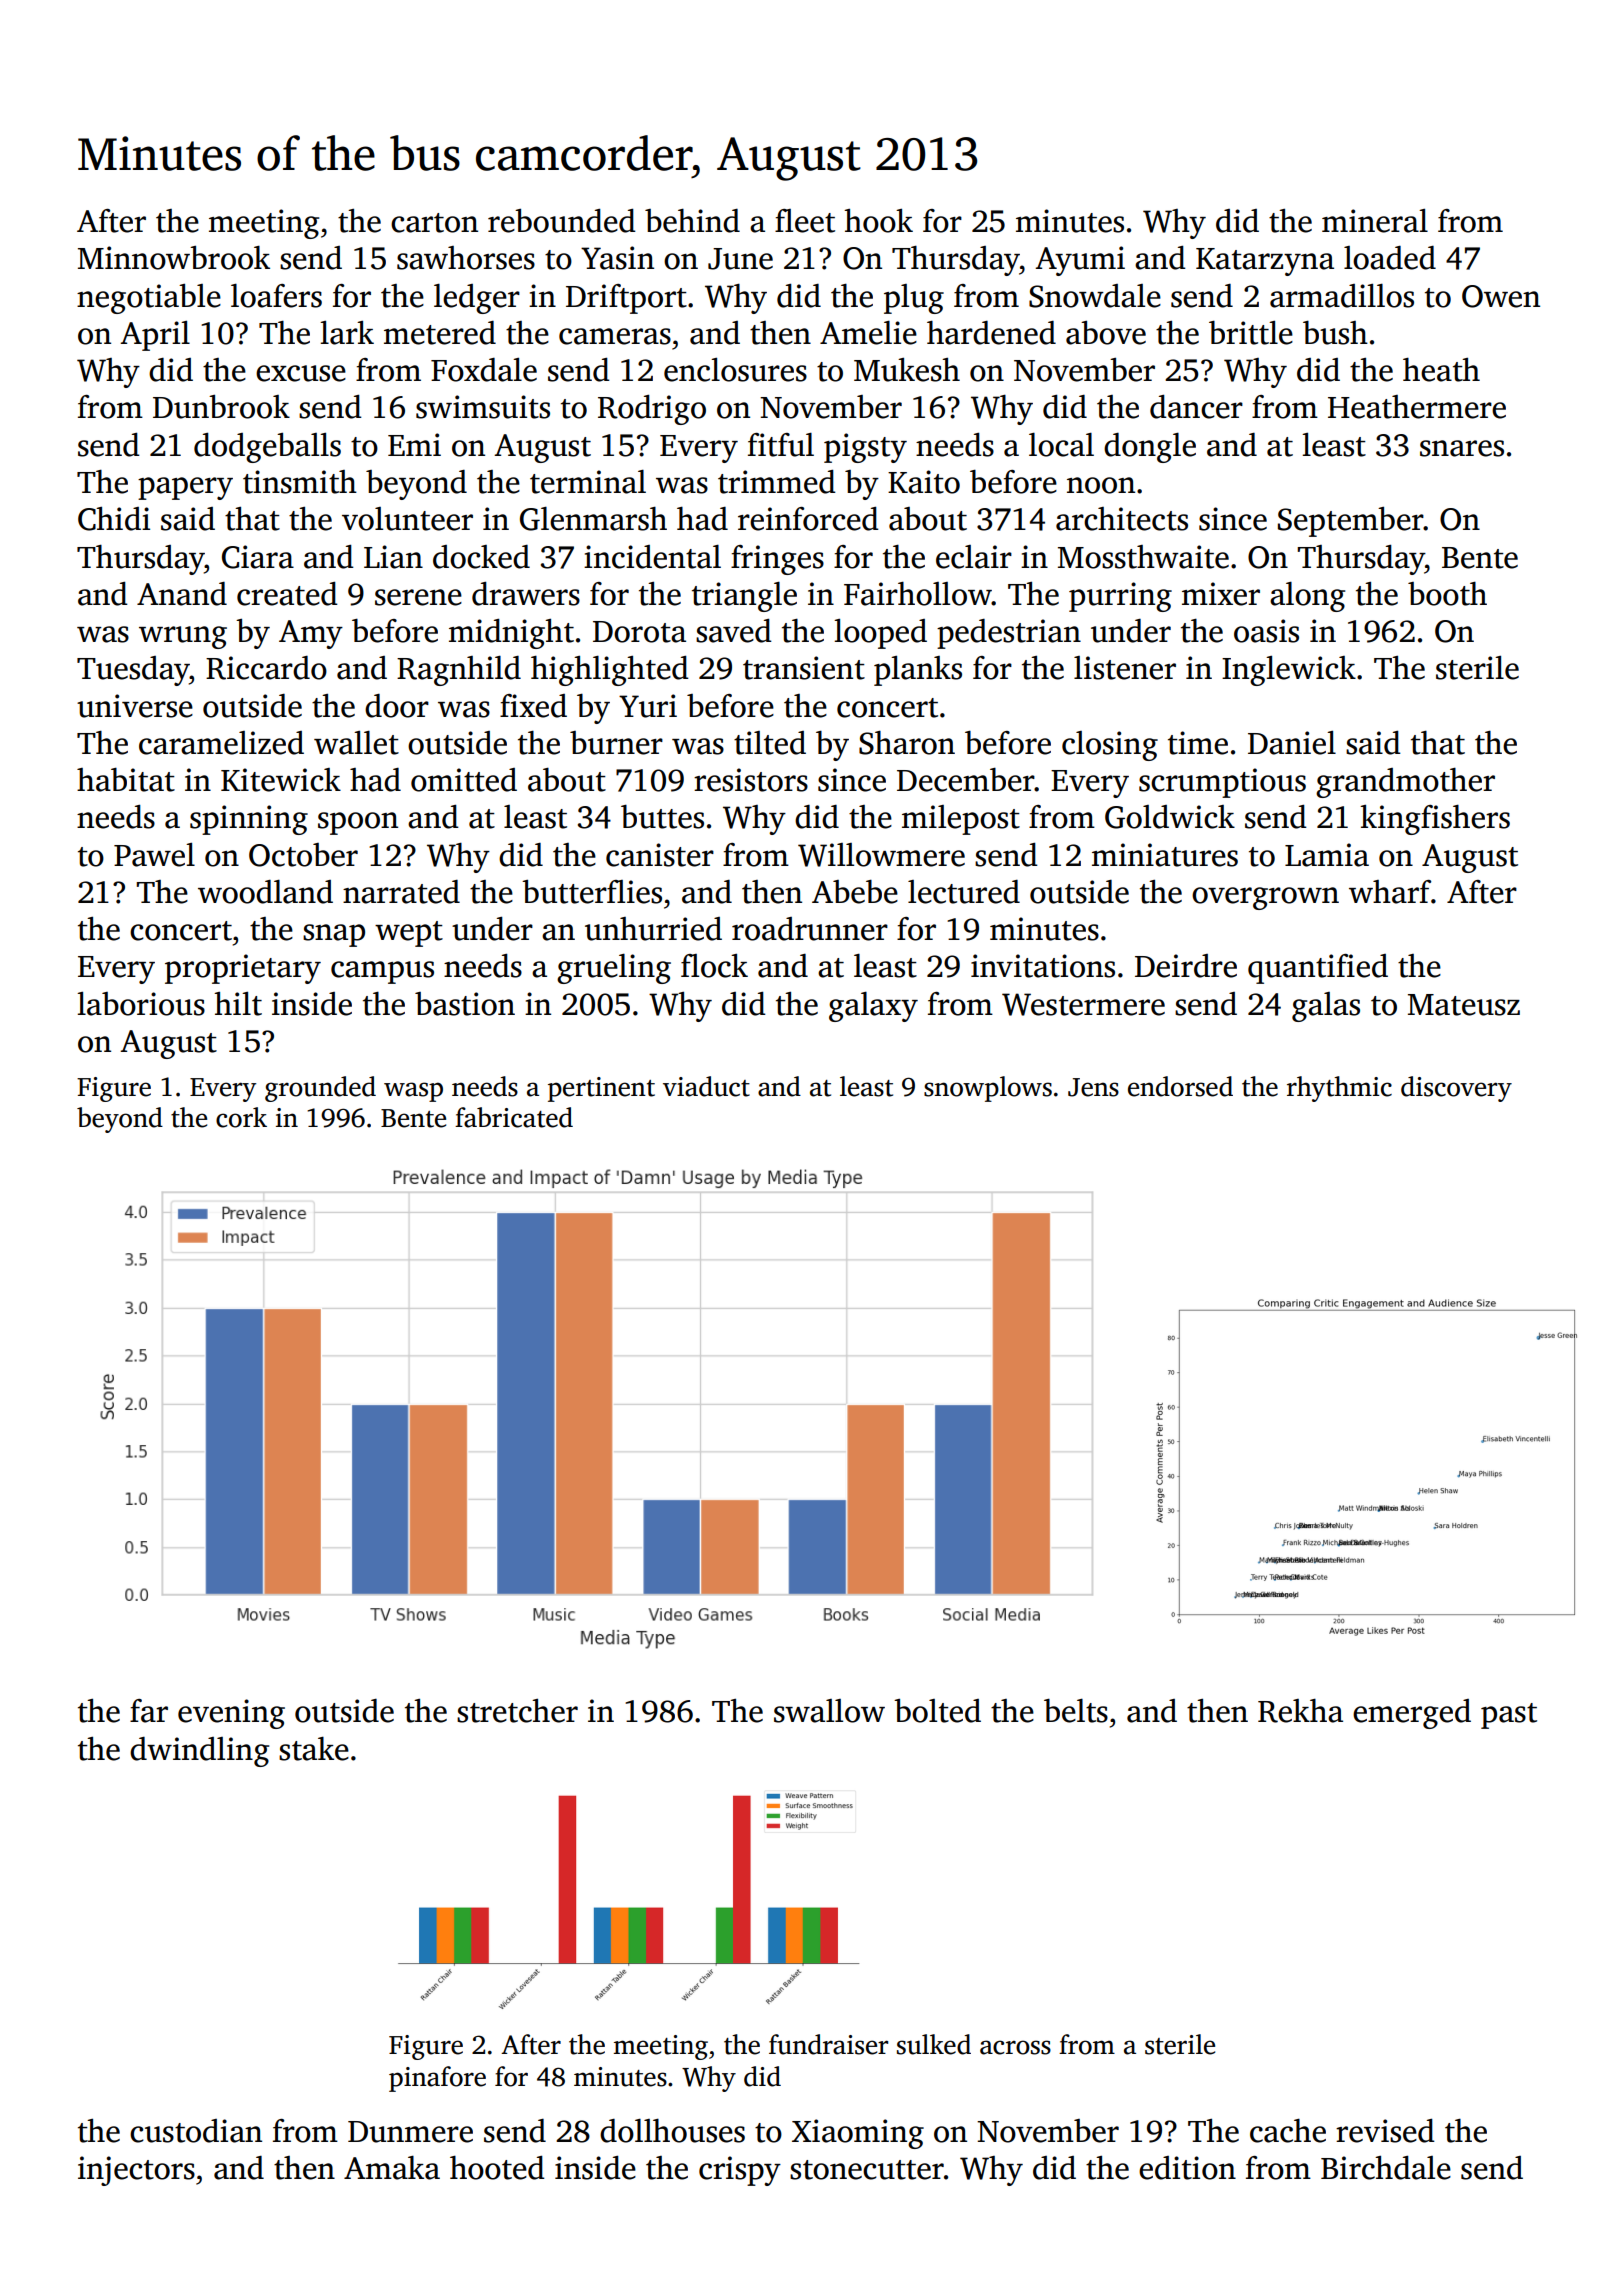 This screenshot has height=2292, width=1620. Describe the element at coordinates (937, 1711) in the screenshot. I see `bolted` at that location.
